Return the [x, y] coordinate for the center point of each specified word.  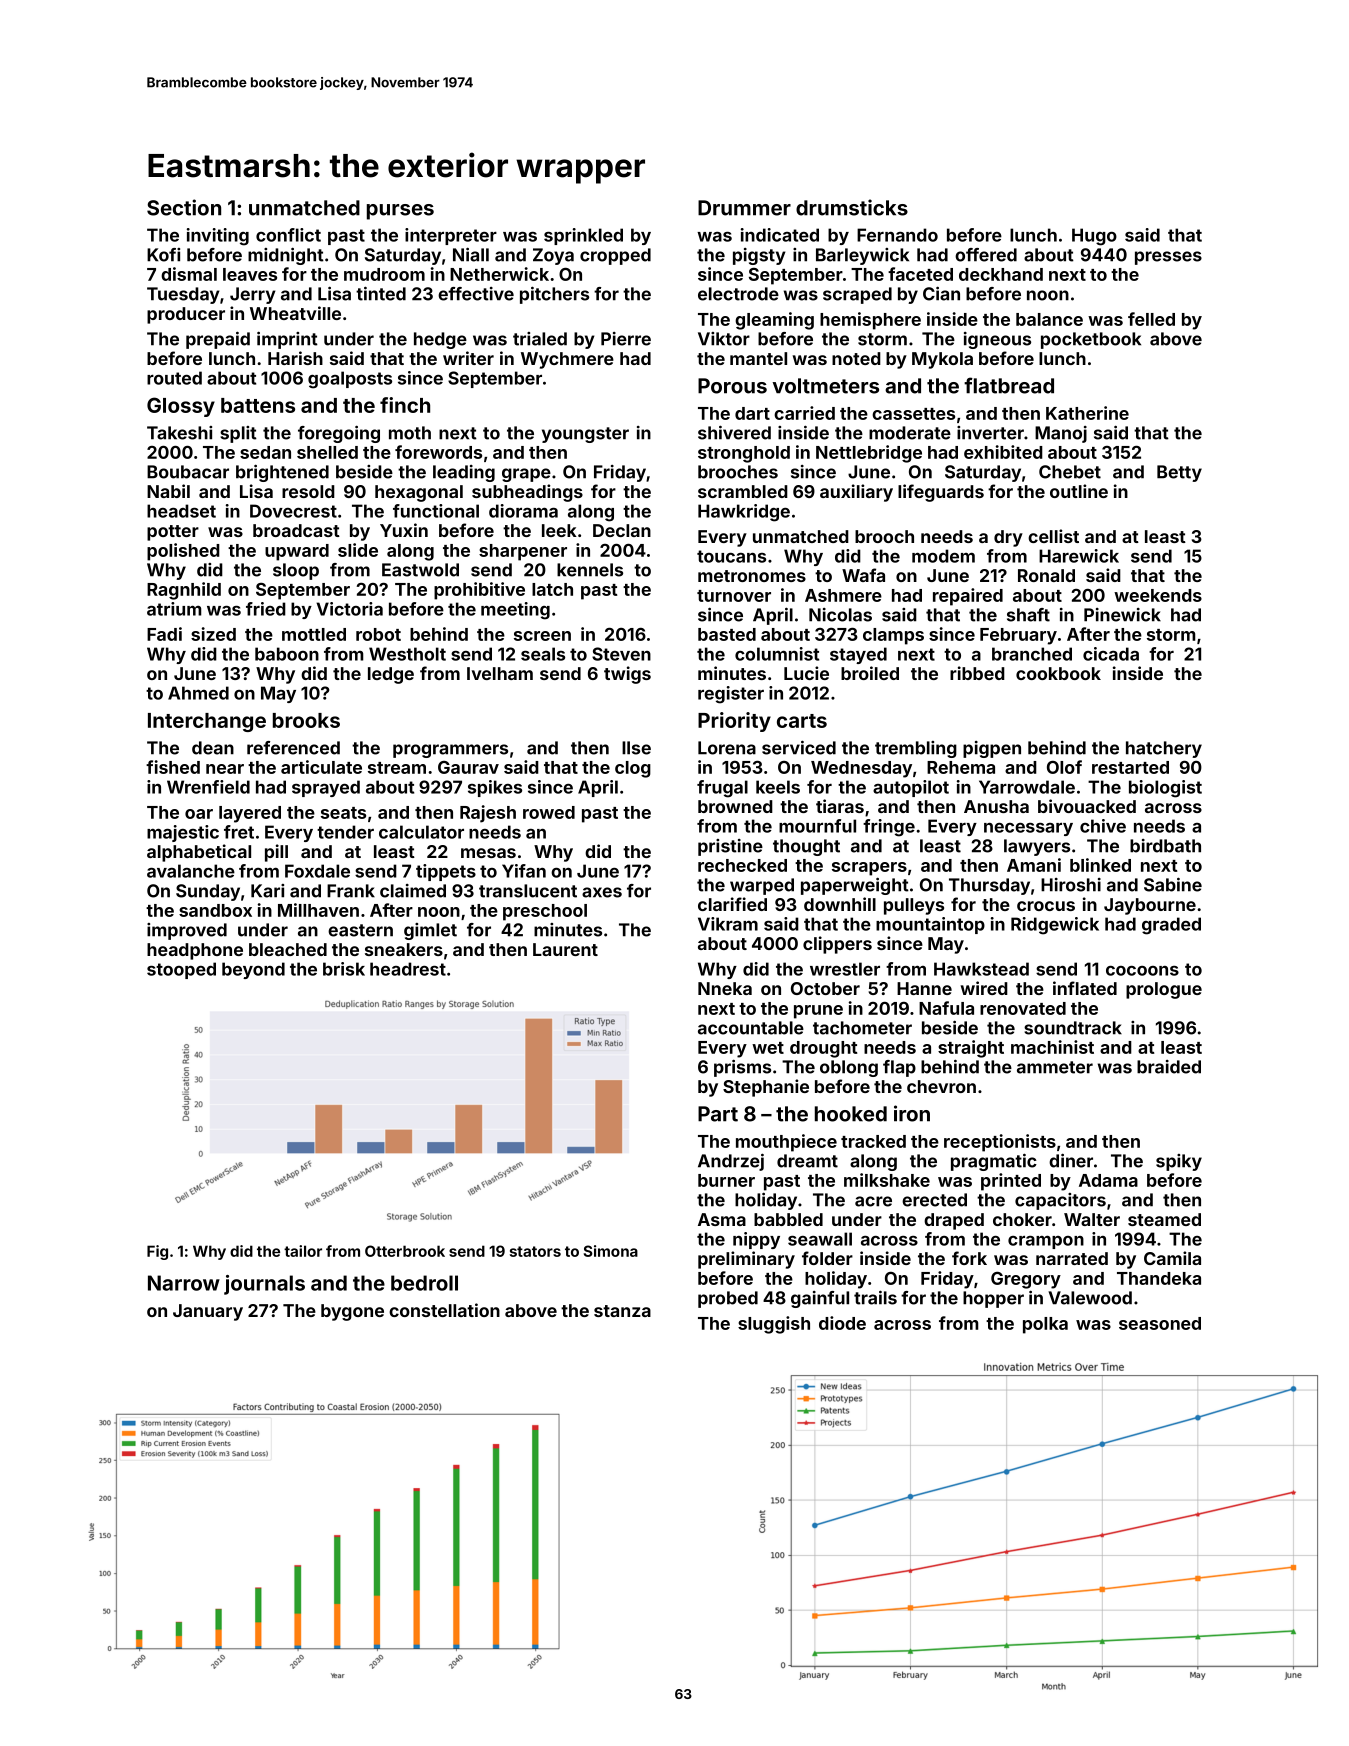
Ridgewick [1055, 926]
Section [184, 207]
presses [1168, 258]
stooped [181, 970]
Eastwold [420, 570]
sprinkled [583, 236]
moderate [910, 433]
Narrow [184, 1283]
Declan [622, 530]
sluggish [774, 1325]
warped [762, 886]
